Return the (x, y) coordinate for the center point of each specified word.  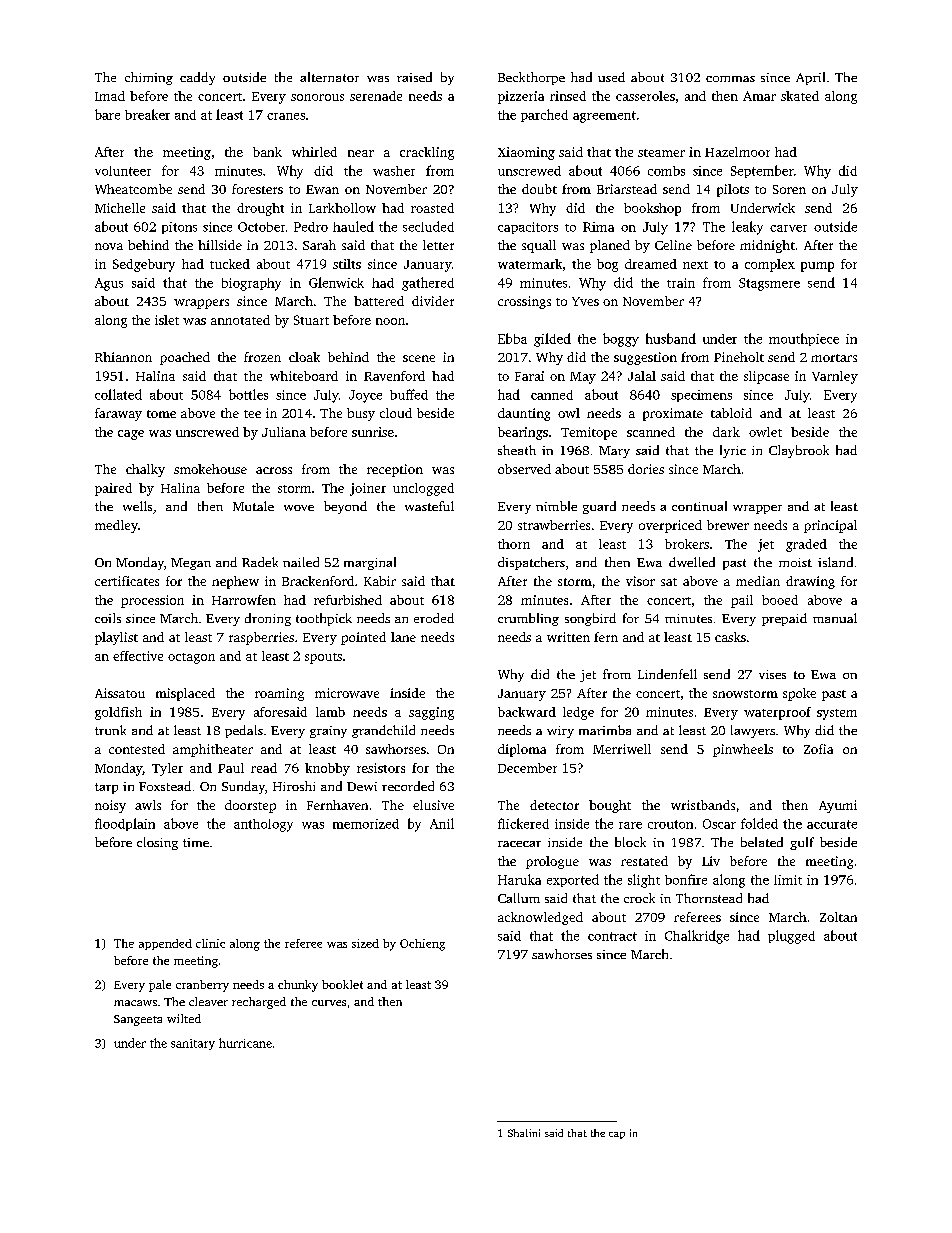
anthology (263, 825)
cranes (286, 116)
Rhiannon (123, 357)
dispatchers (531, 563)
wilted (184, 1018)
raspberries (261, 638)
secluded (428, 226)
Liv (711, 861)
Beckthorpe (531, 78)
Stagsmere (769, 284)
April (810, 78)
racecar (519, 844)
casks (730, 637)
